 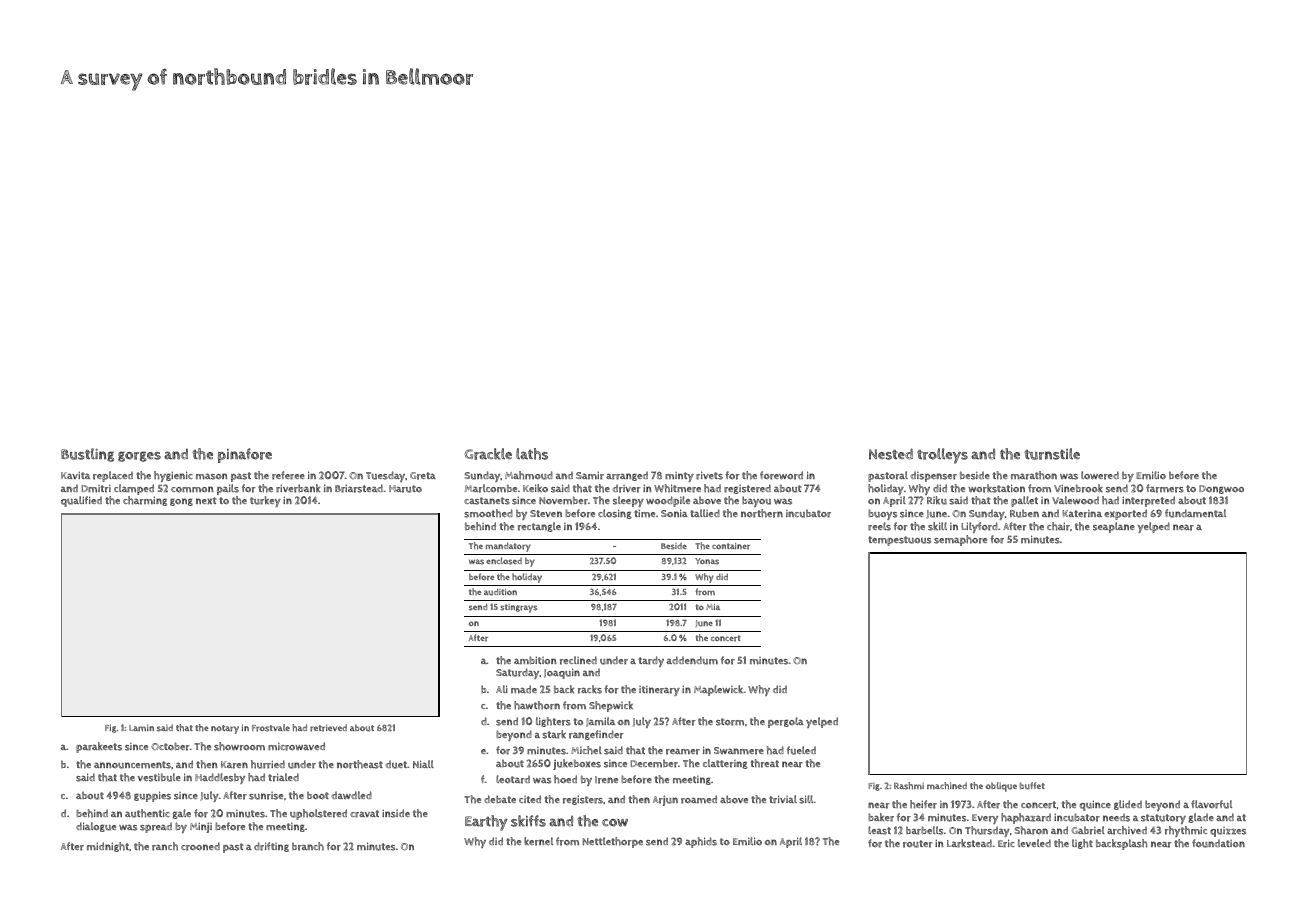 I want to click on audition, so click(x=500, y=592).
